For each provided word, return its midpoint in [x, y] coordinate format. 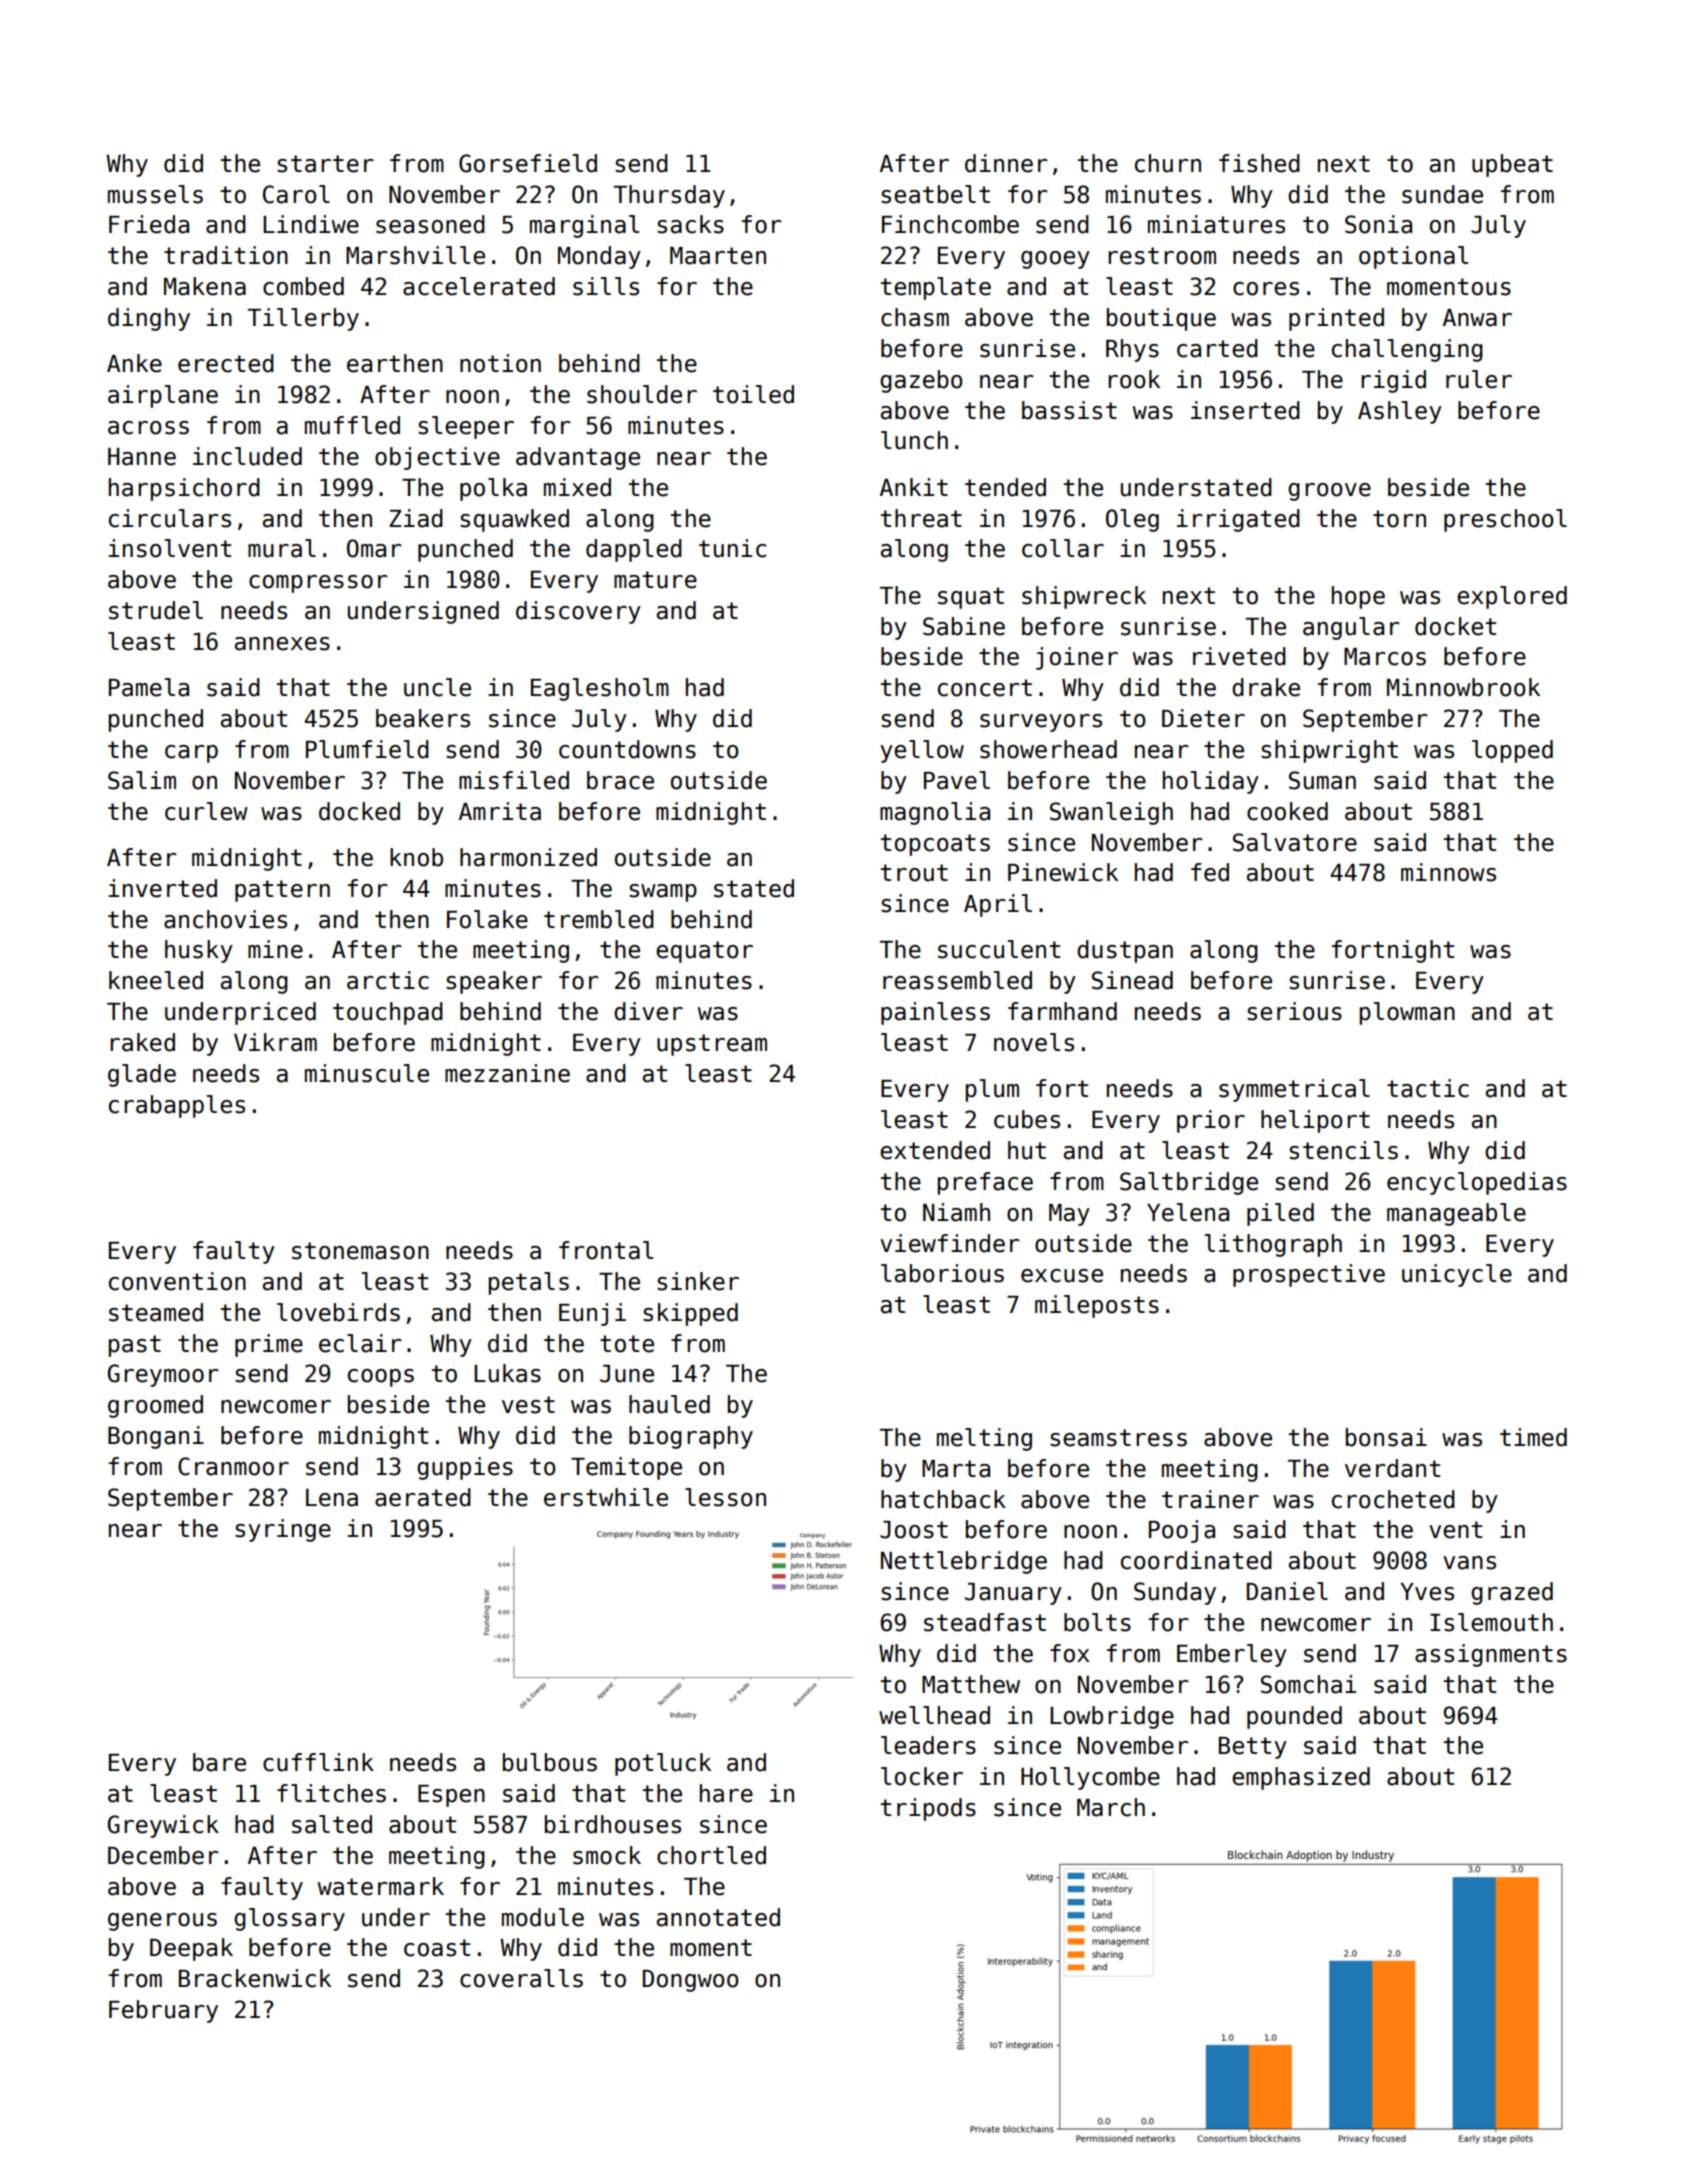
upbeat [1512, 165]
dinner [1006, 163]
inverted [162, 888]
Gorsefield [528, 163]
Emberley [1232, 1655]
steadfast [985, 1622]
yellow [922, 751]
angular [1351, 628]
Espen [451, 1796]
